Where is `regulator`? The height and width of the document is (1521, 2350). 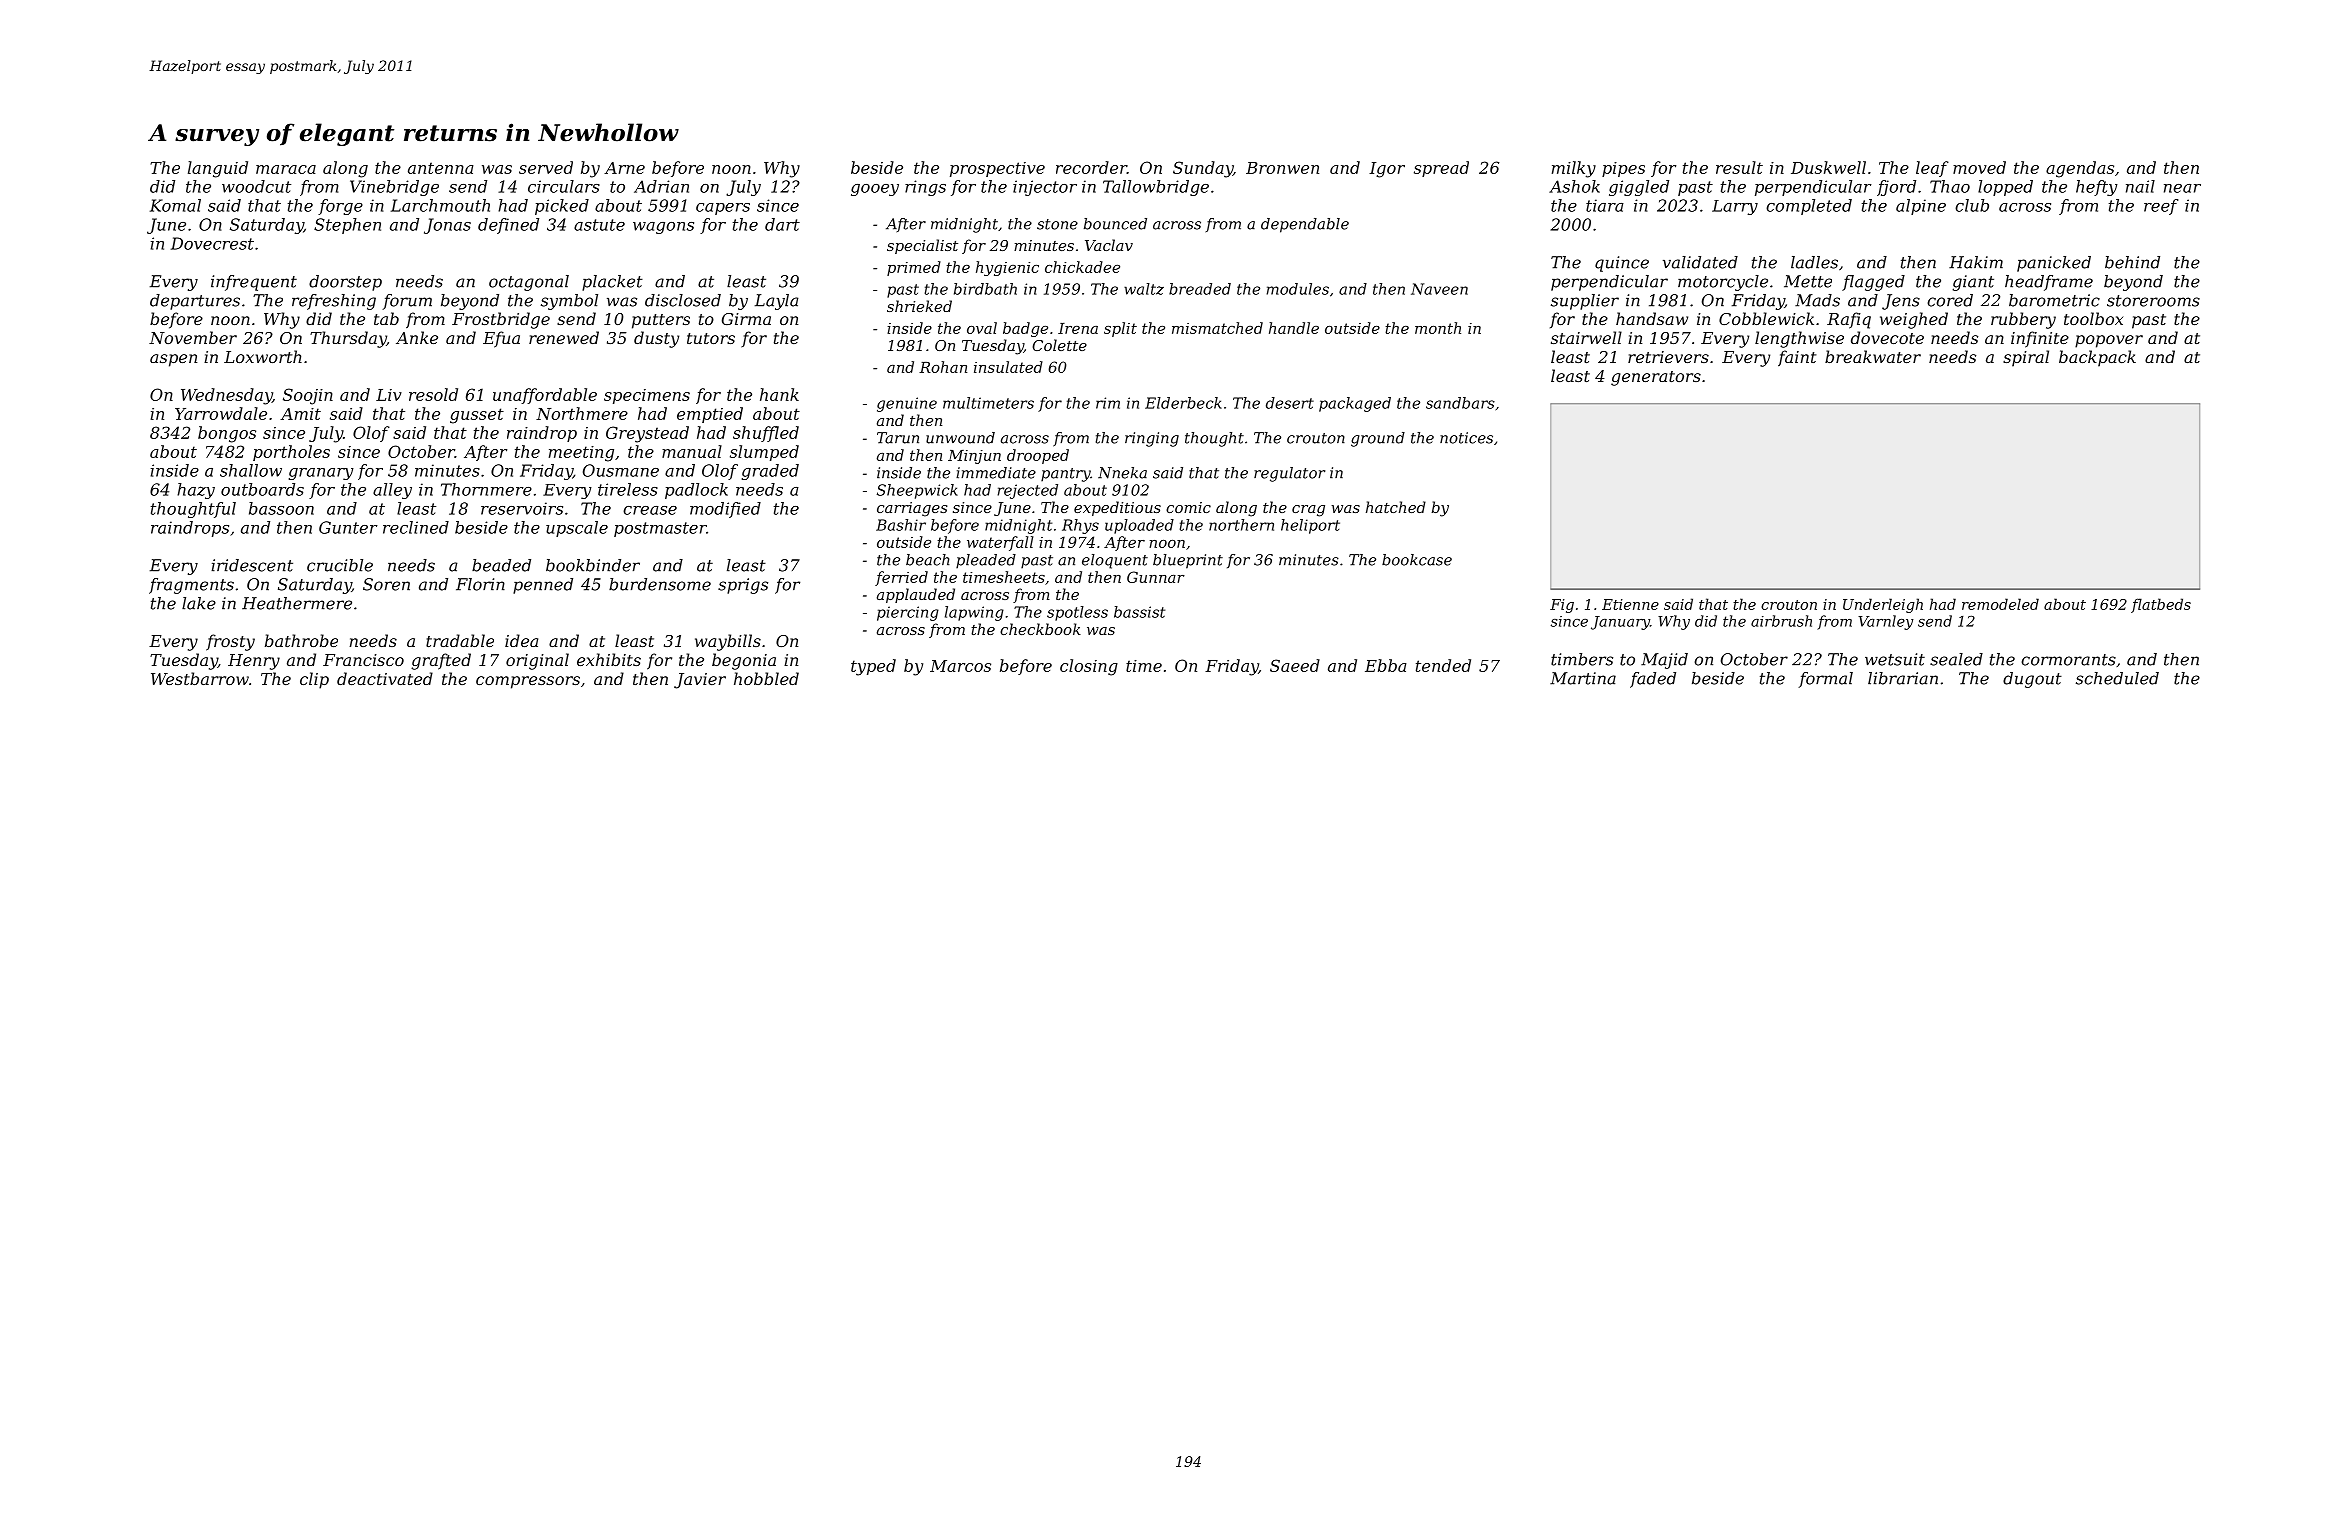 regulator is located at coordinates (1289, 474).
